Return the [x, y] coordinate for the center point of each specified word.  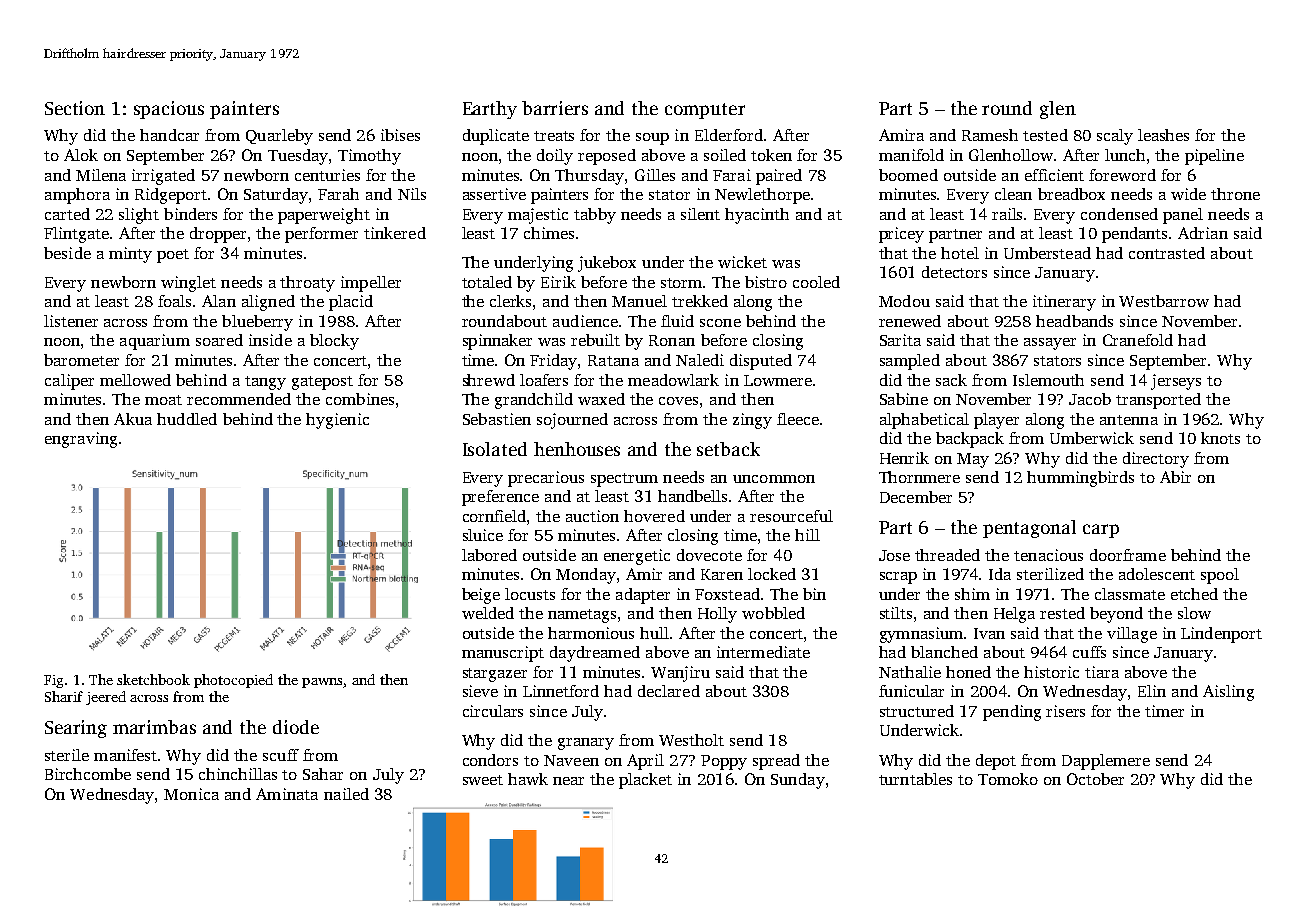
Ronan [672, 340]
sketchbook [153, 679]
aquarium [155, 342]
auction [592, 516]
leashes [1163, 135]
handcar [169, 135]
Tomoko [1008, 779]
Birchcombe [88, 774]
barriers [555, 108]
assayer [1050, 344]
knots [1220, 438]
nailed [346, 794]
